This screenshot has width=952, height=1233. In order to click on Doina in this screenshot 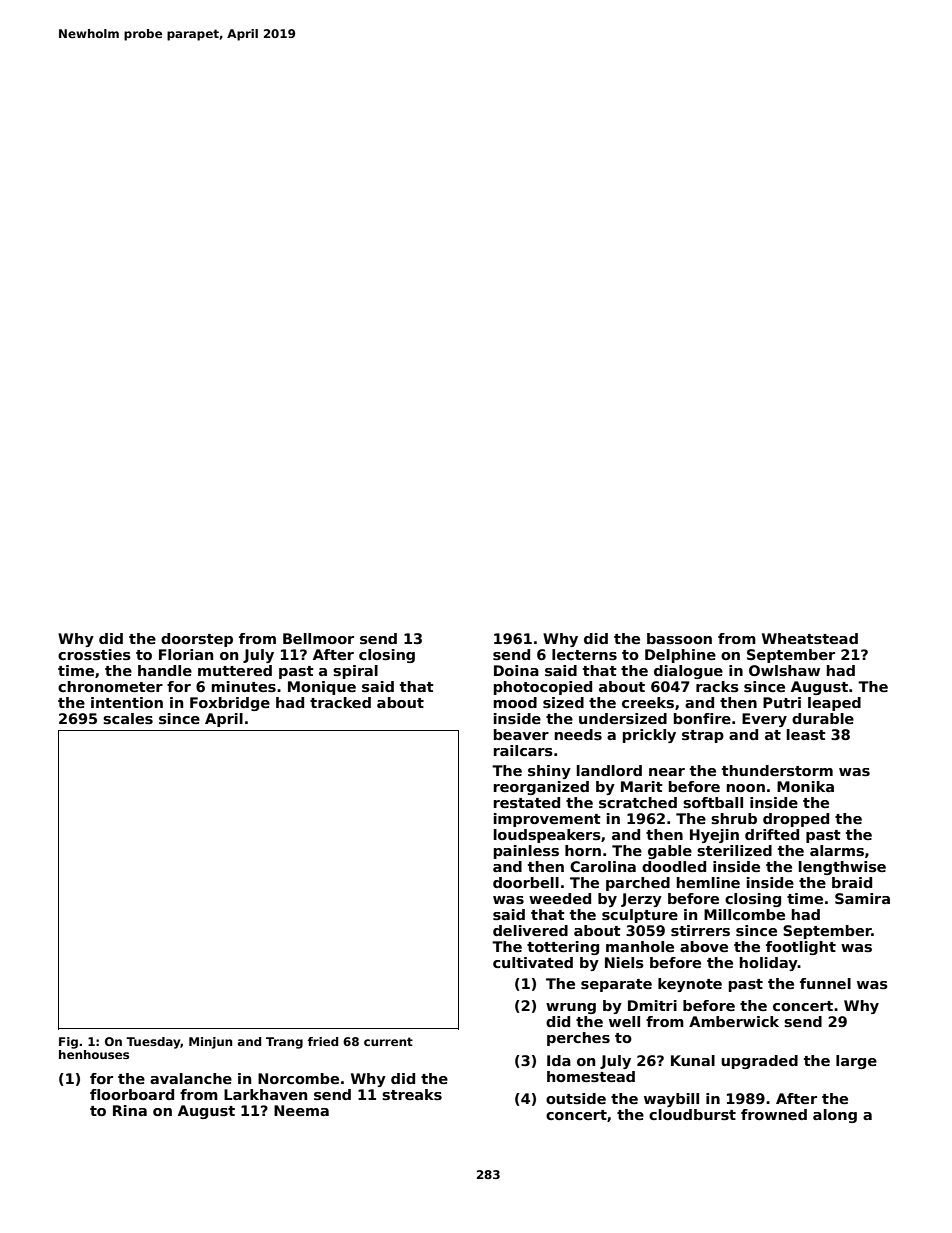, I will do `click(516, 670)`.
